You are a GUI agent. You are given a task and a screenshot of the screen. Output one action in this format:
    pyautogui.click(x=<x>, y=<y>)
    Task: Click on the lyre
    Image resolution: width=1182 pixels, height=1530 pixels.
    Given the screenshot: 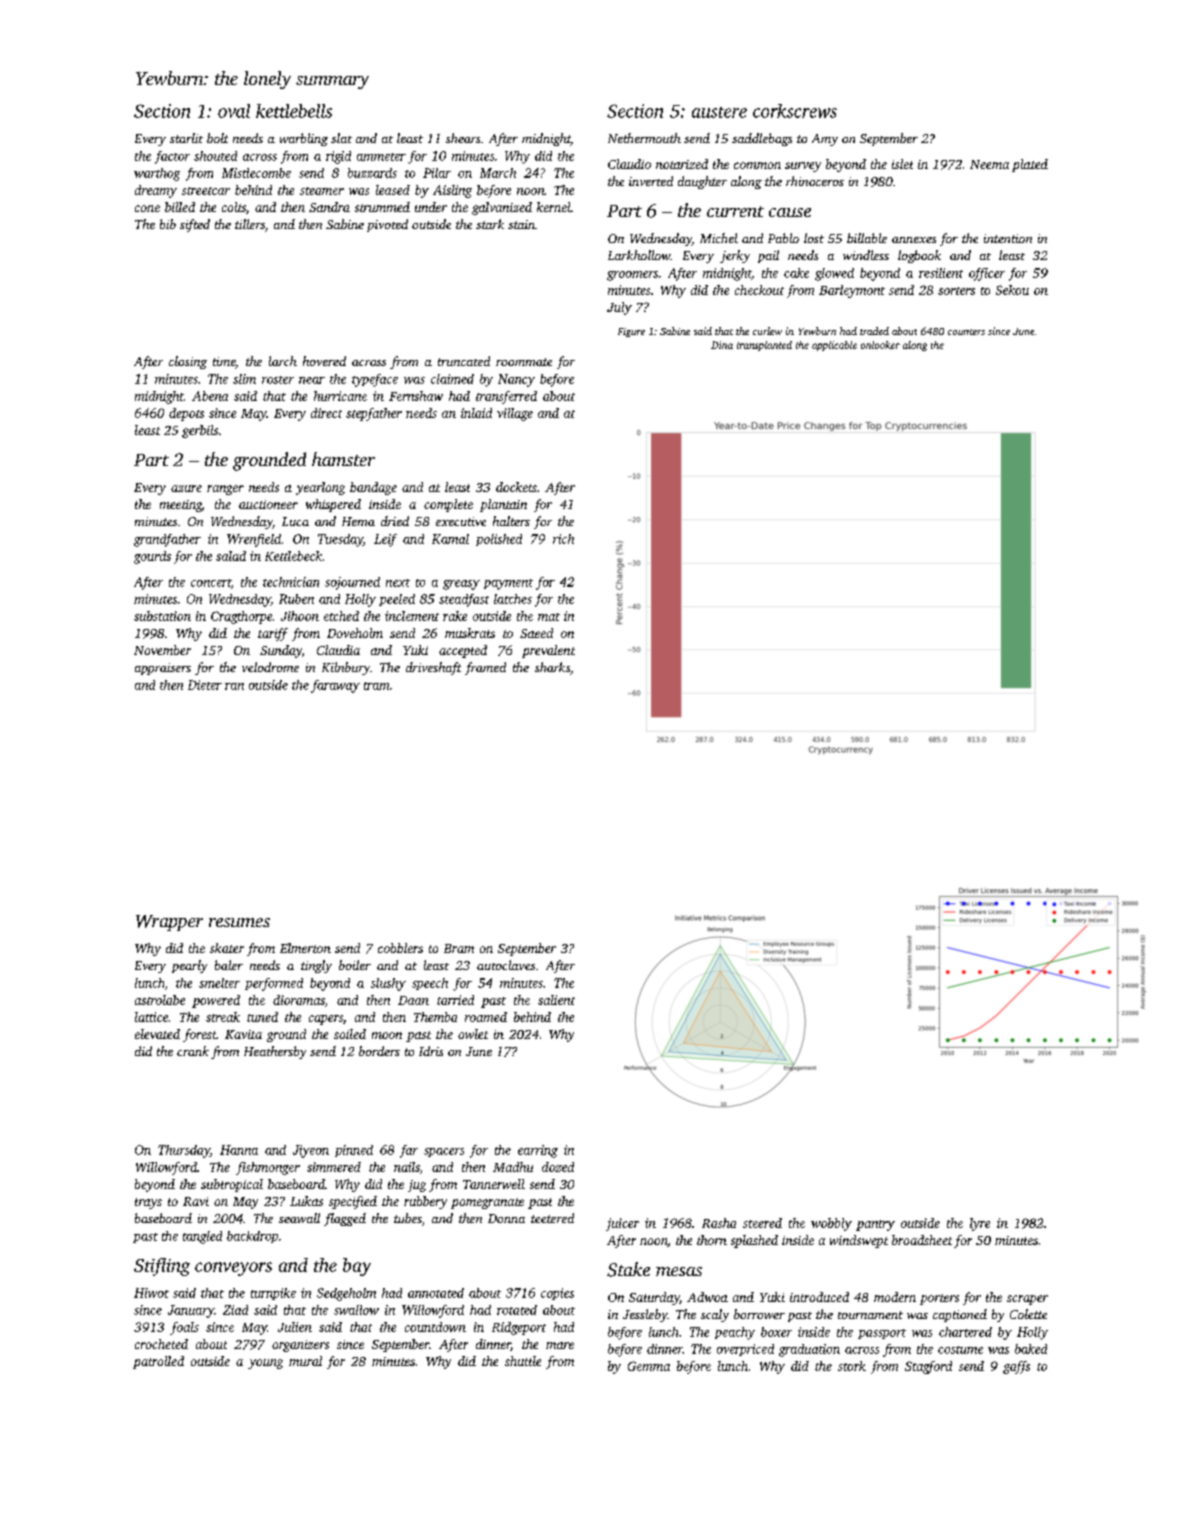 What is the action you would take?
    pyautogui.click(x=980, y=1224)
